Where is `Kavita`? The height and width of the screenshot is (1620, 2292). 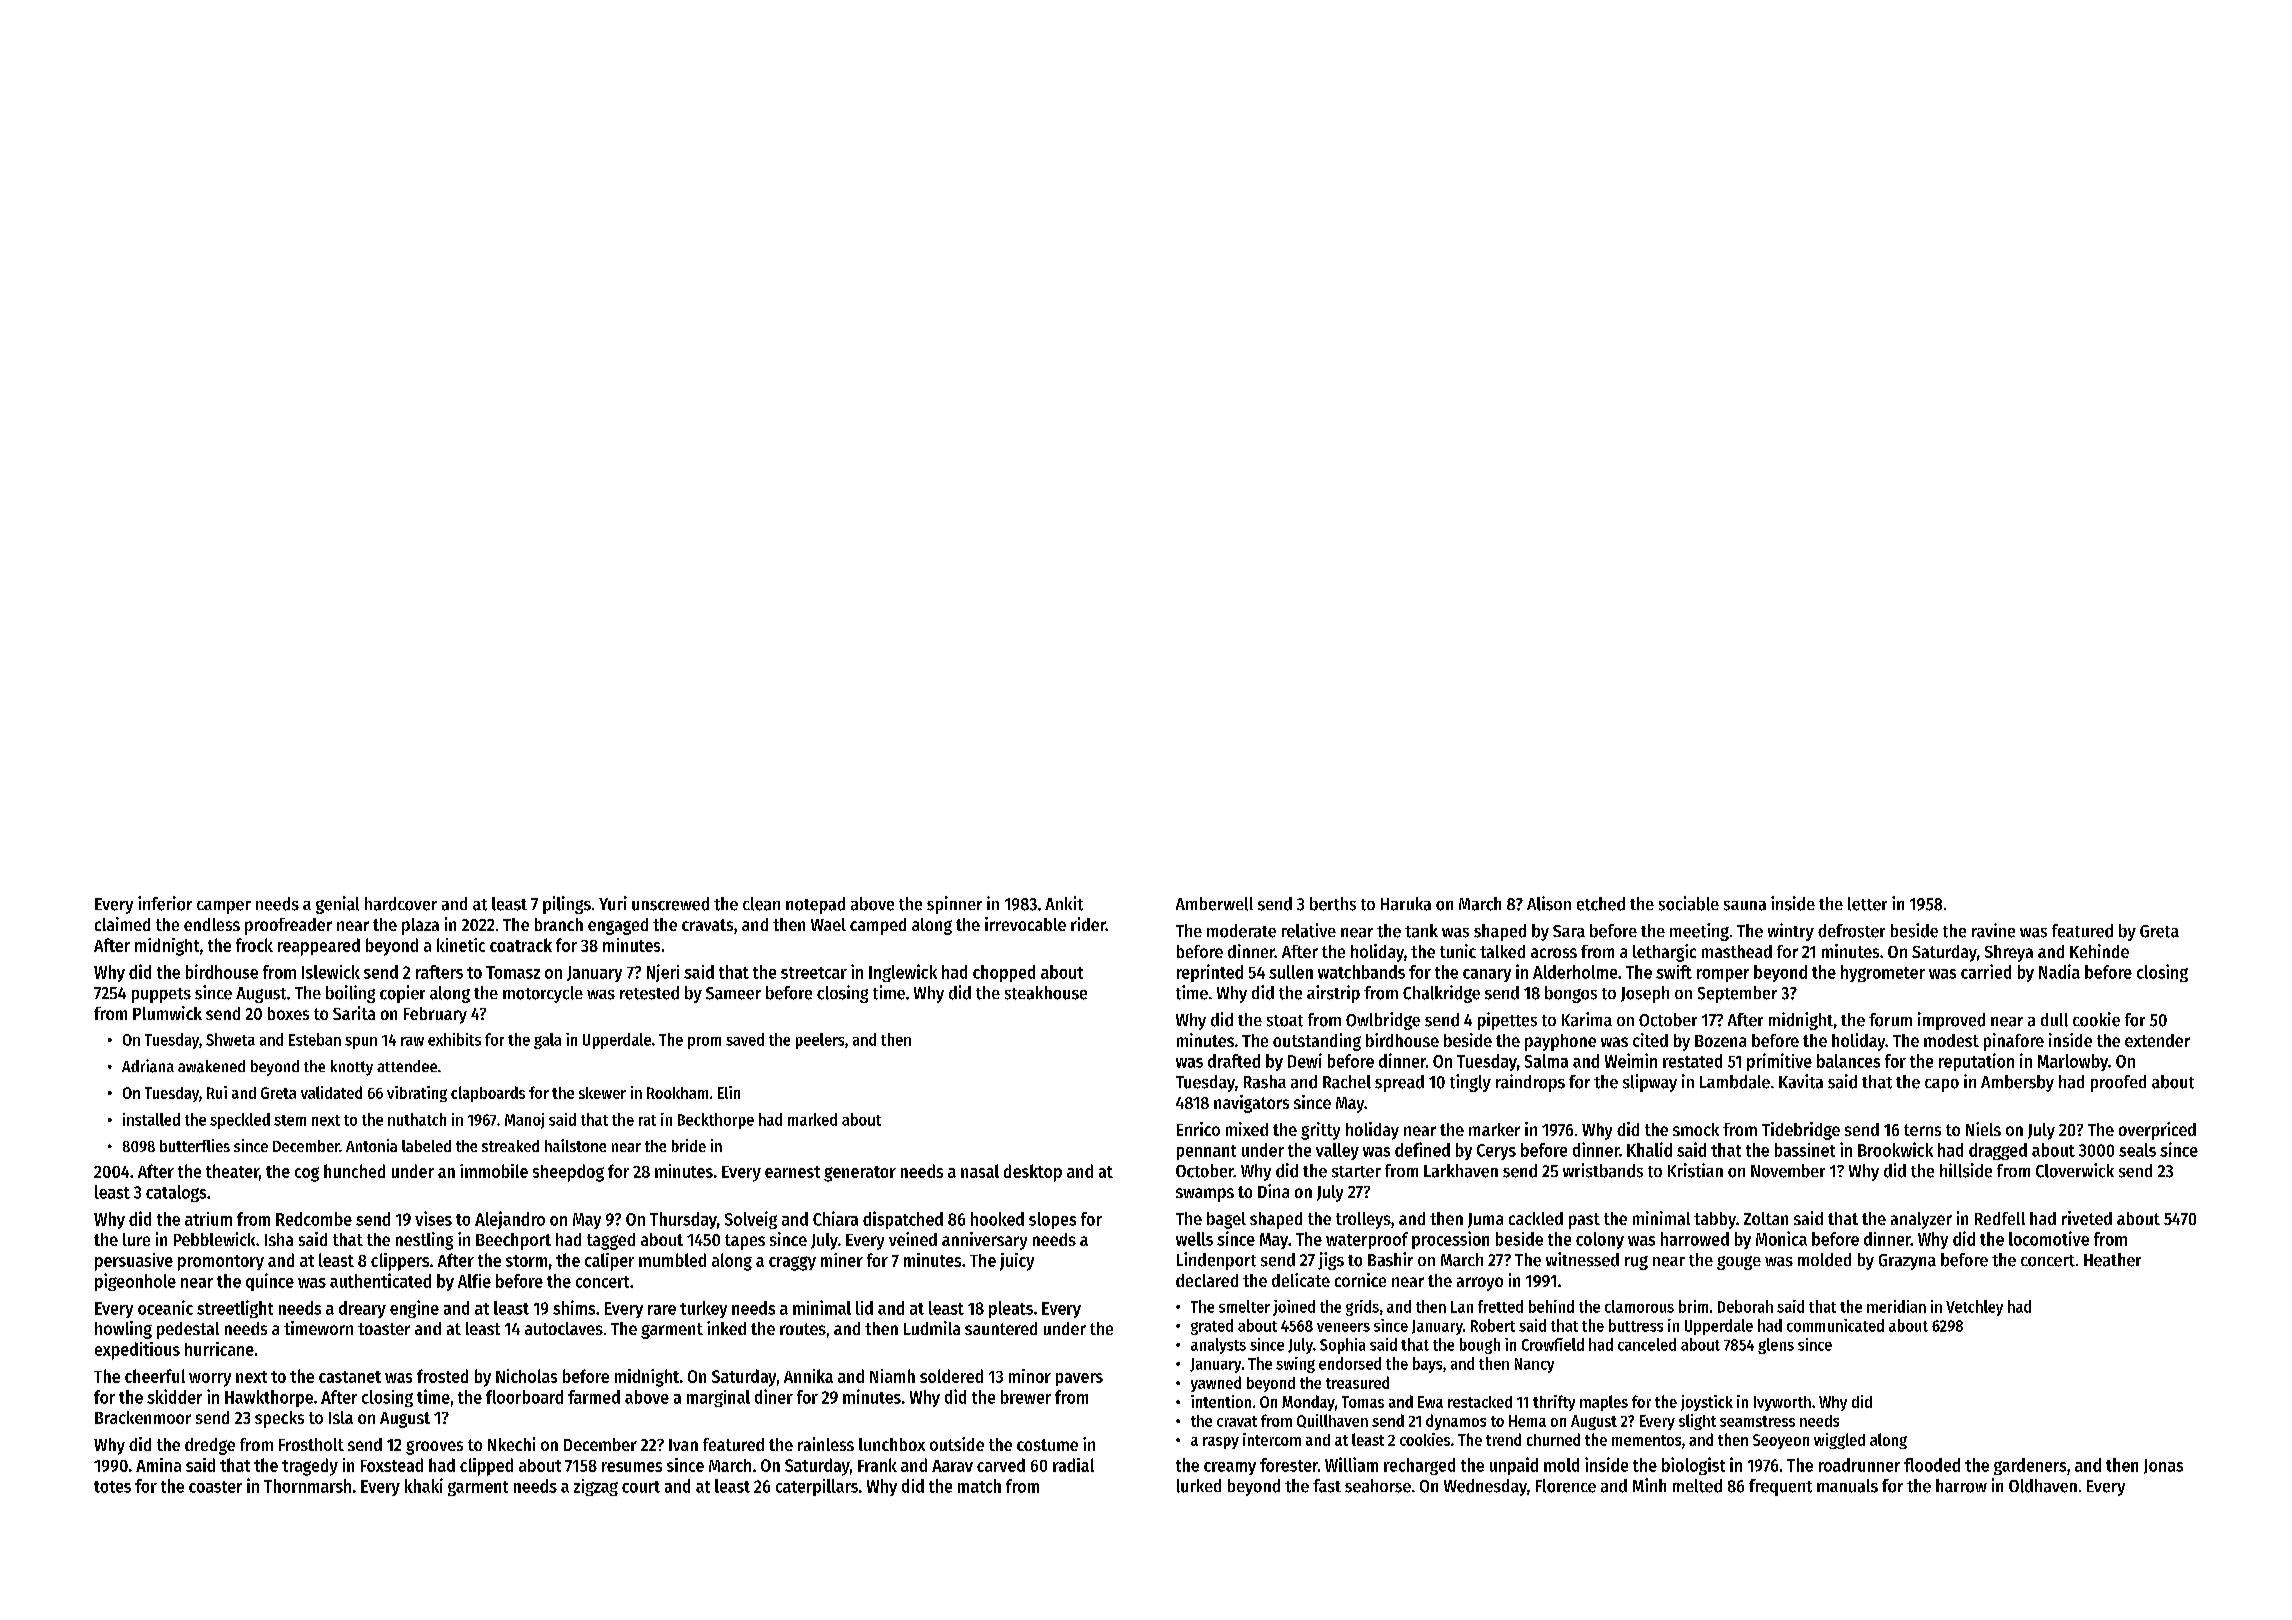
Kavita is located at coordinates (1801, 1081).
